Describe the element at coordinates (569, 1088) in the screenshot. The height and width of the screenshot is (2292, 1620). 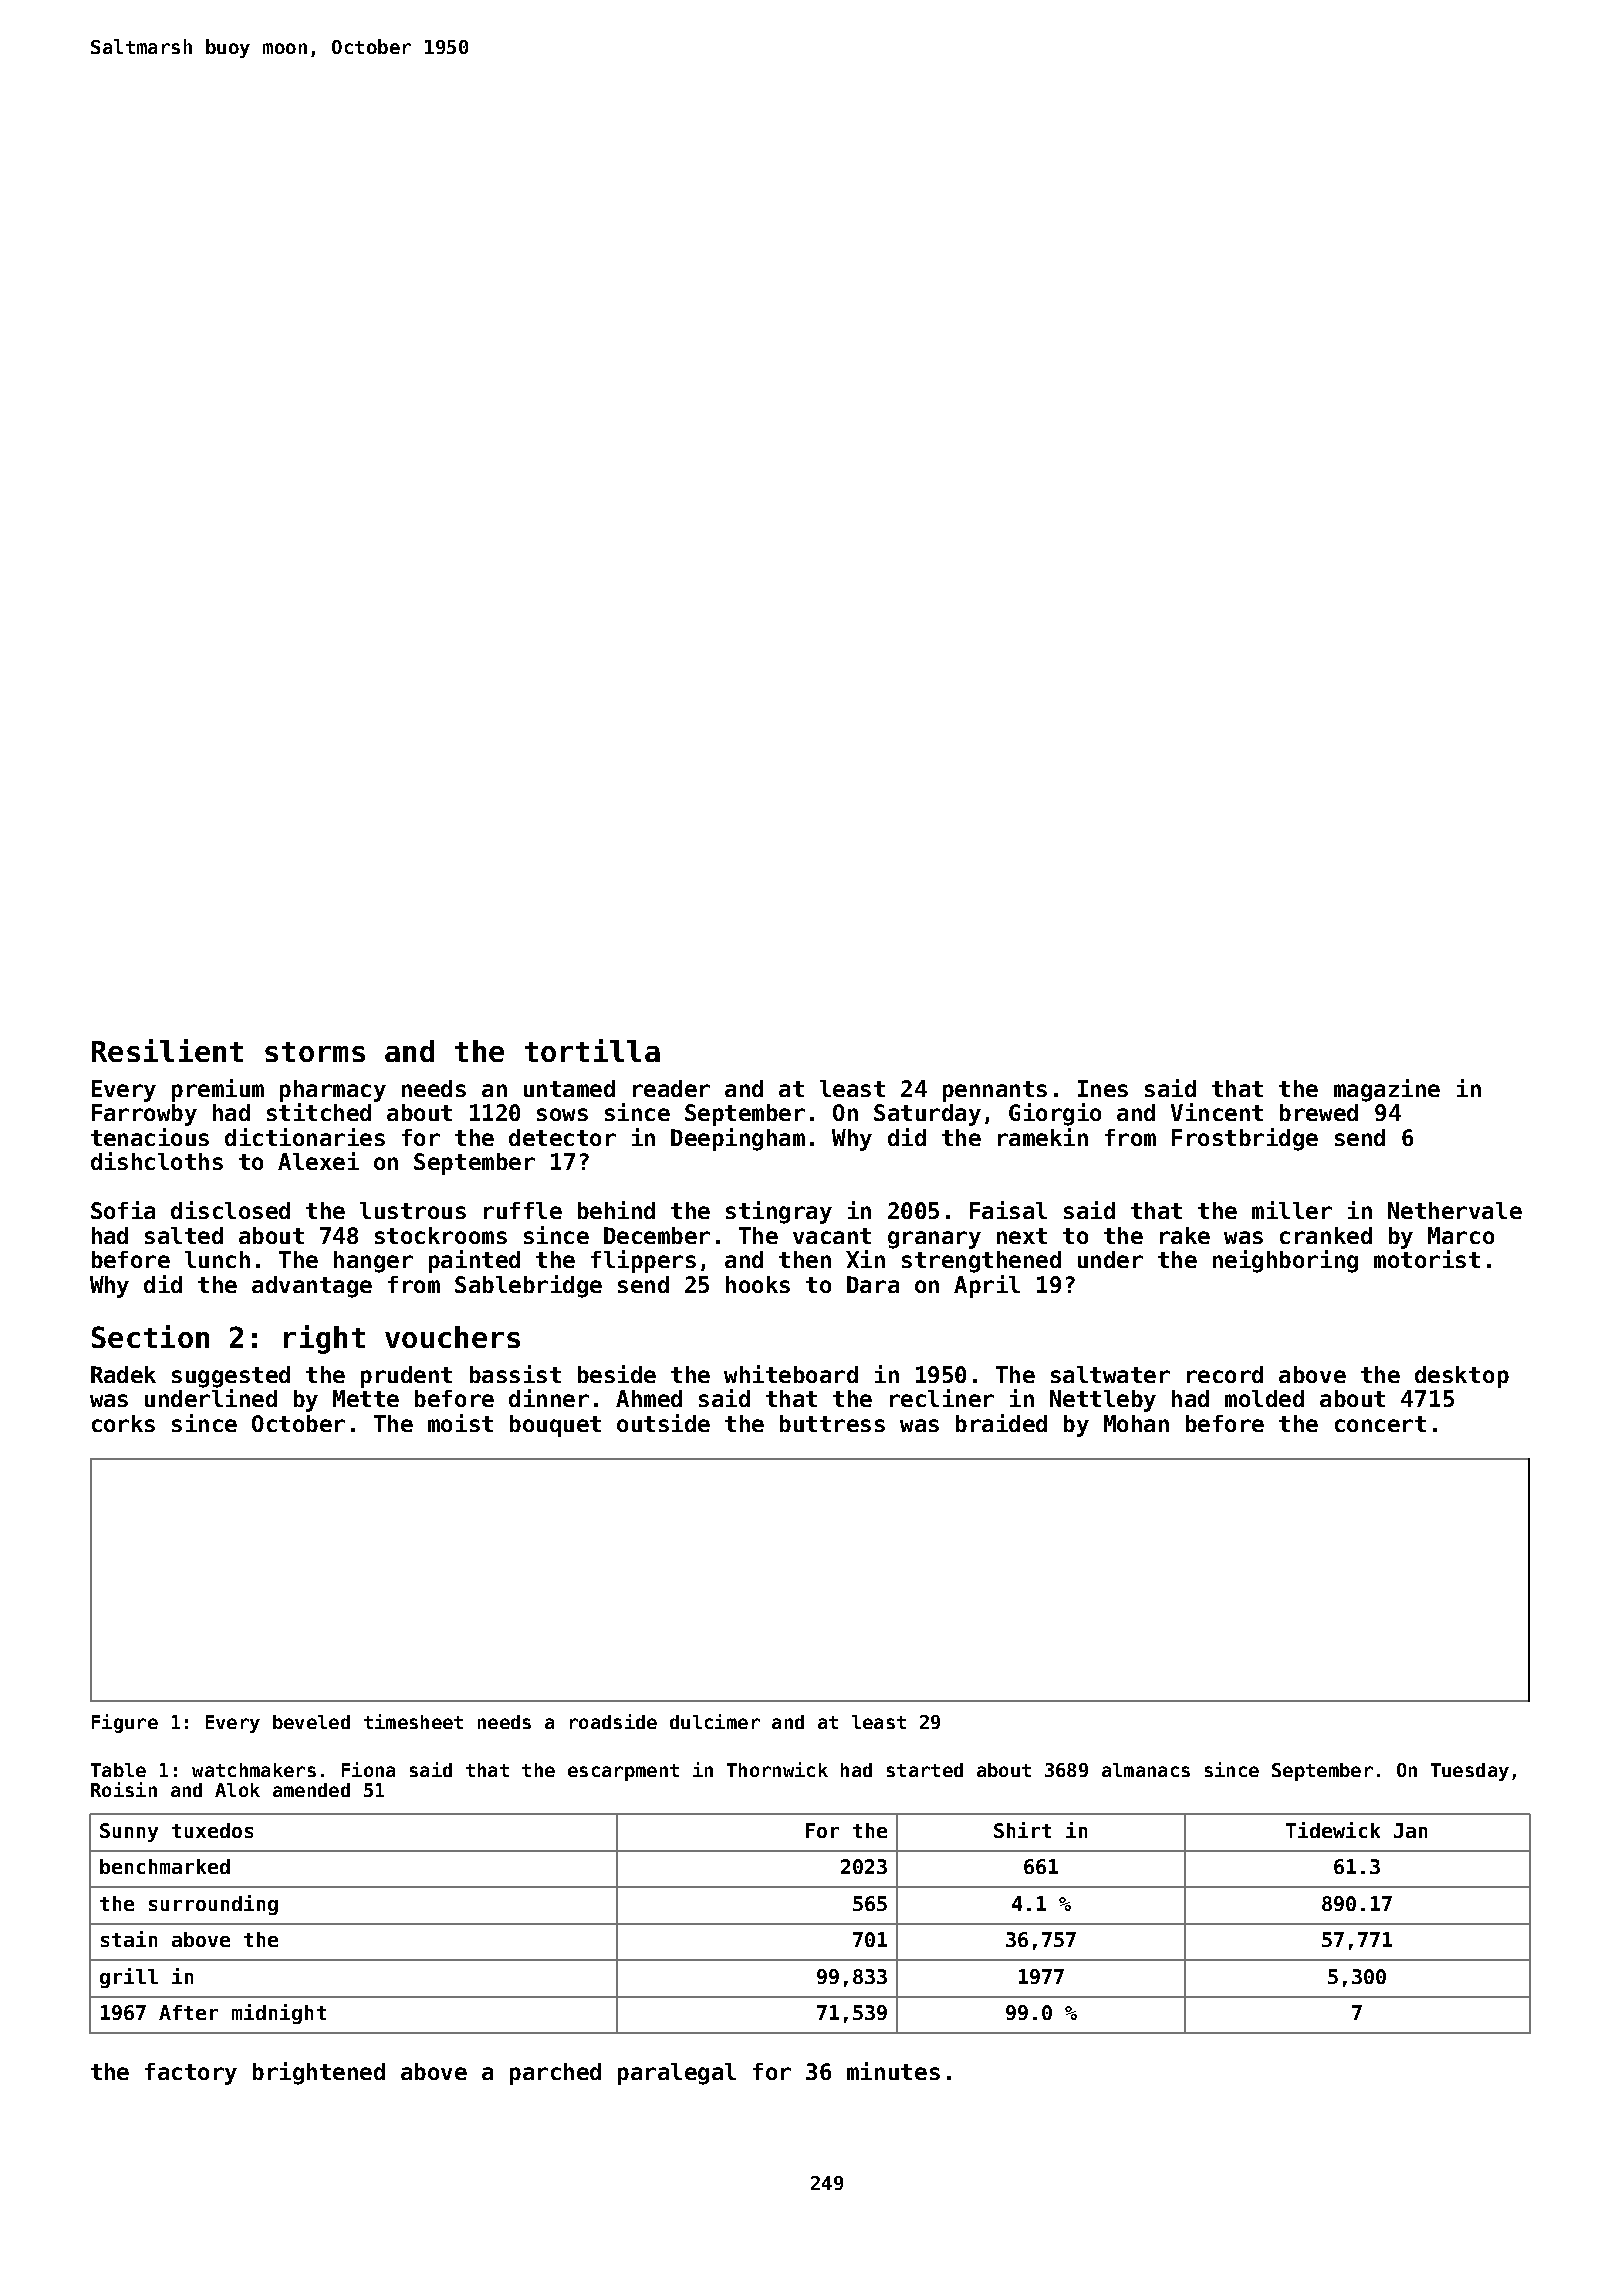
I see `untamed` at that location.
